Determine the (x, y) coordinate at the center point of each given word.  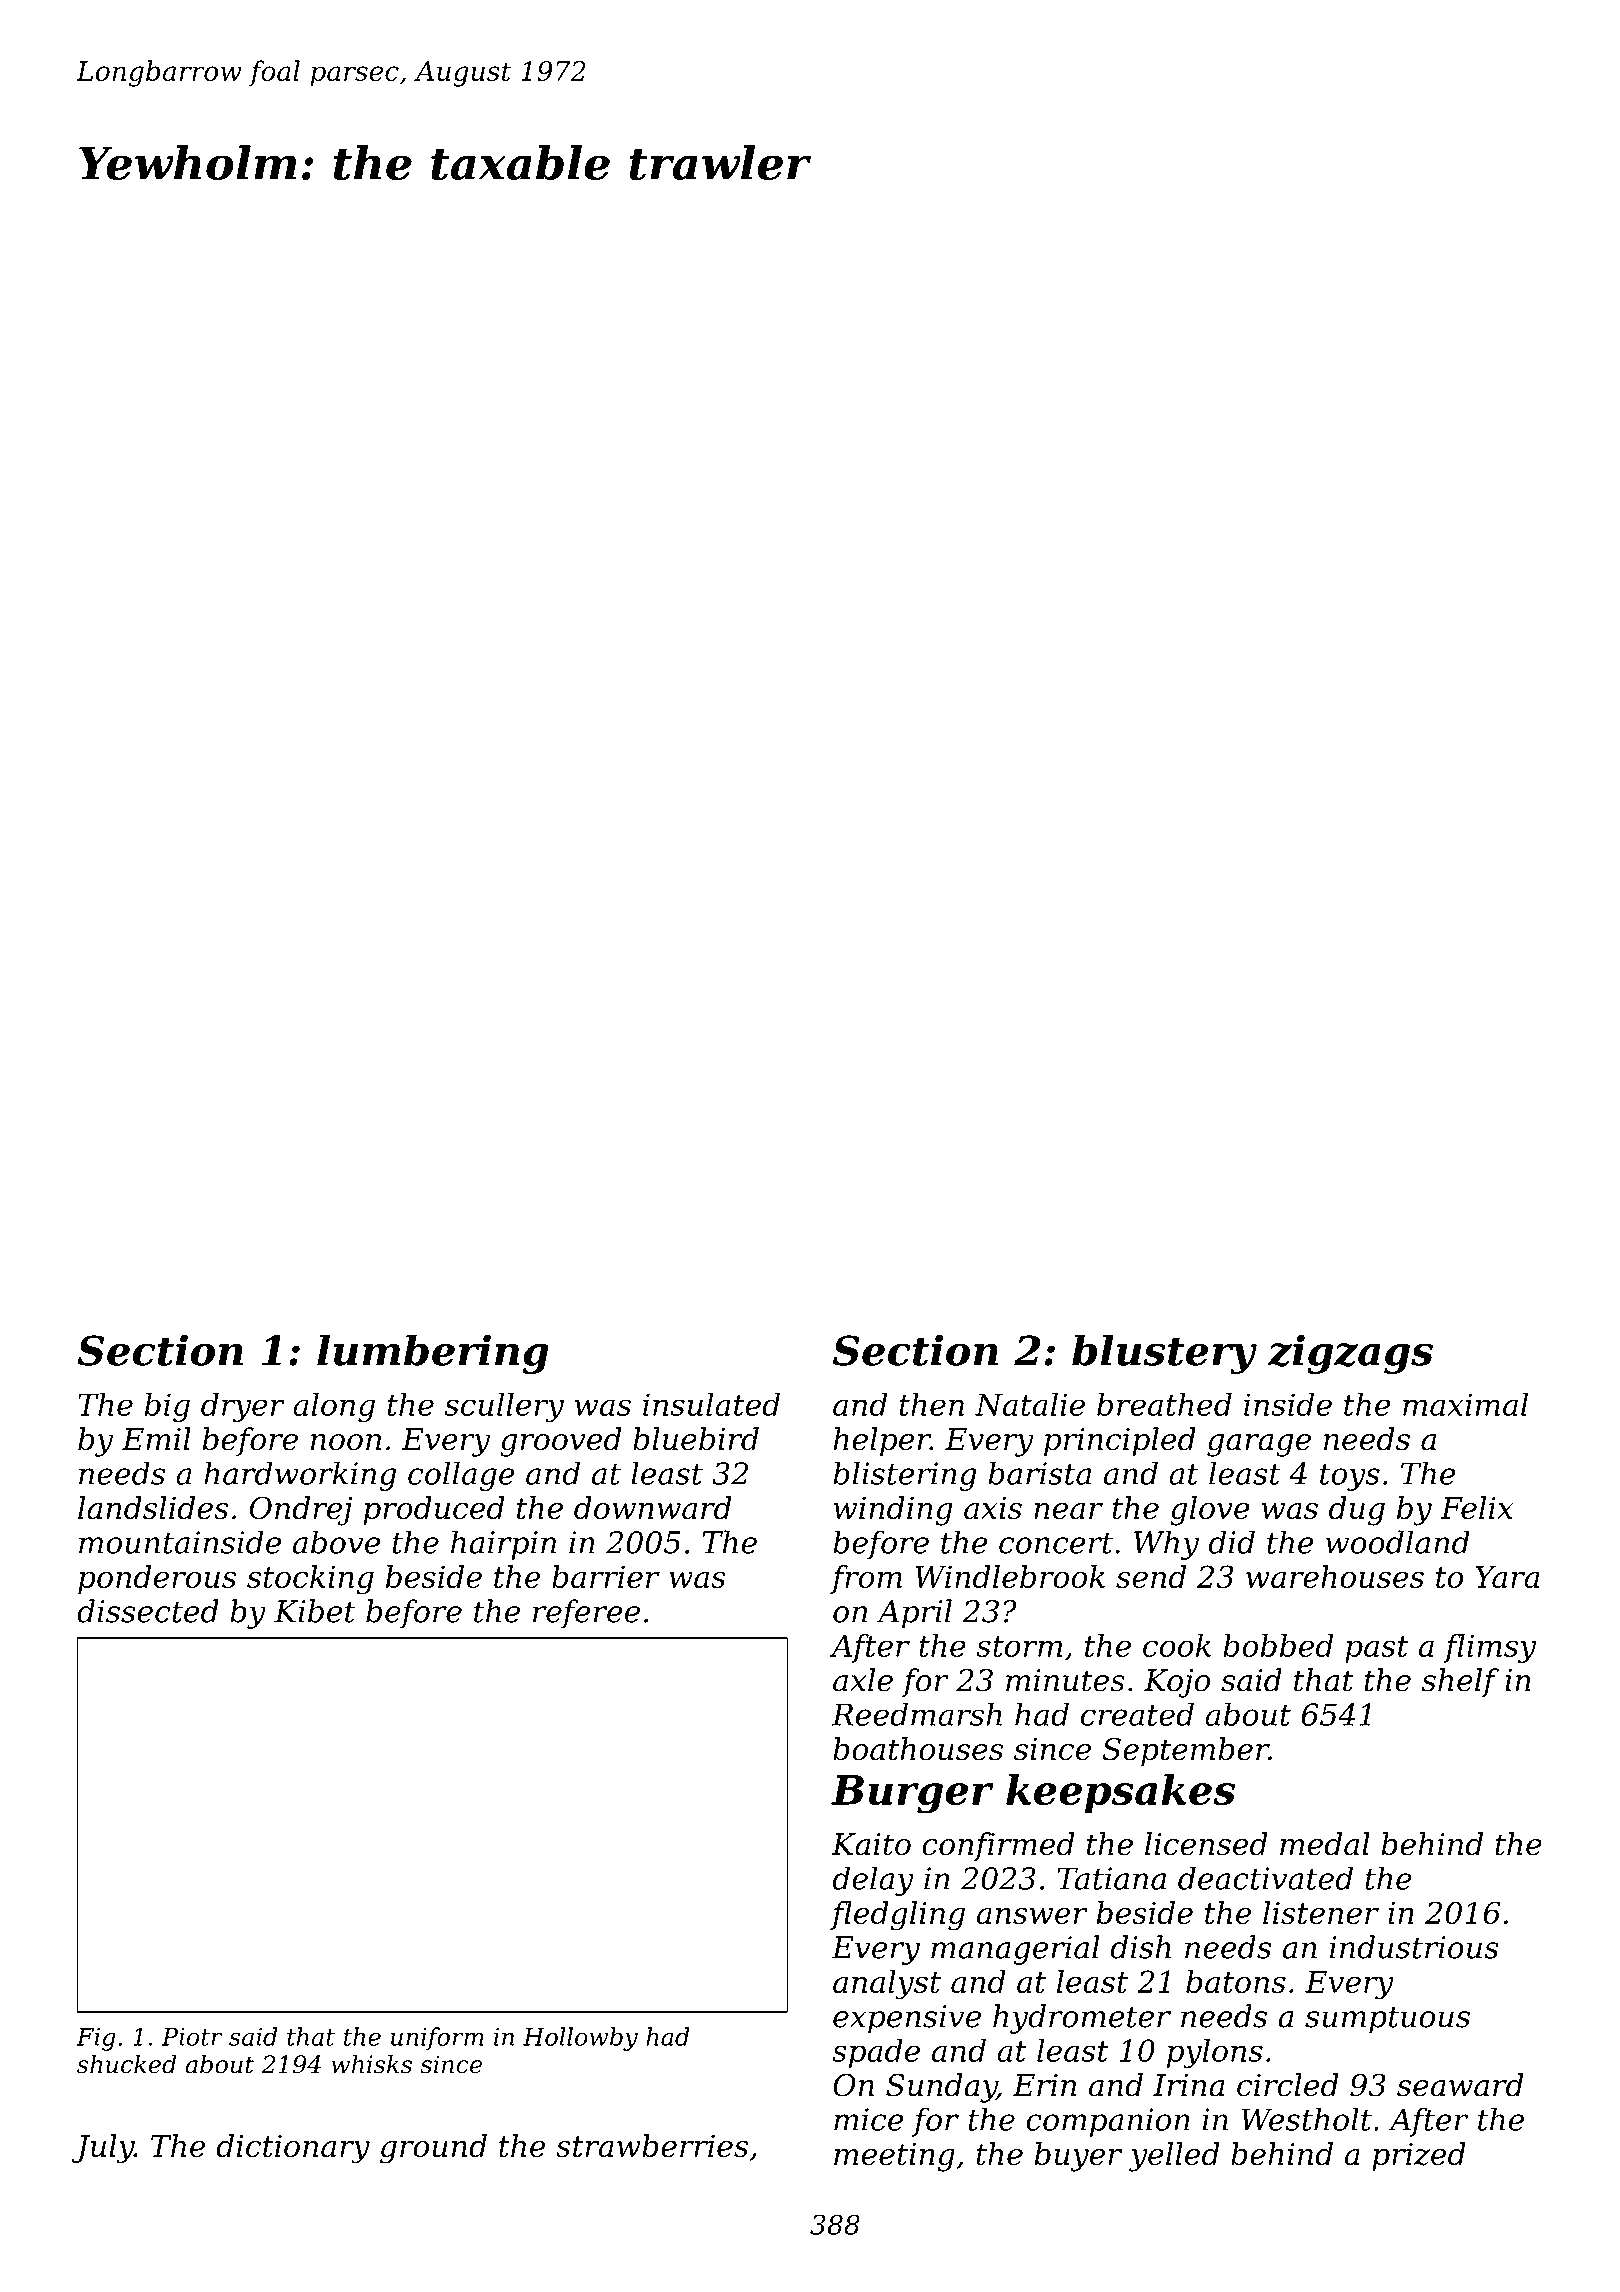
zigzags (1350, 1354)
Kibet (315, 1611)
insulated (711, 1404)
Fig (96, 2039)
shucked (127, 2064)
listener (1321, 1912)
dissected (148, 1611)
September (1185, 1751)
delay (873, 1881)
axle (863, 1680)
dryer (243, 1407)
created (1137, 1714)
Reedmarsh (917, 1714)
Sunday (941, 2088)
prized (1419, 2156)
